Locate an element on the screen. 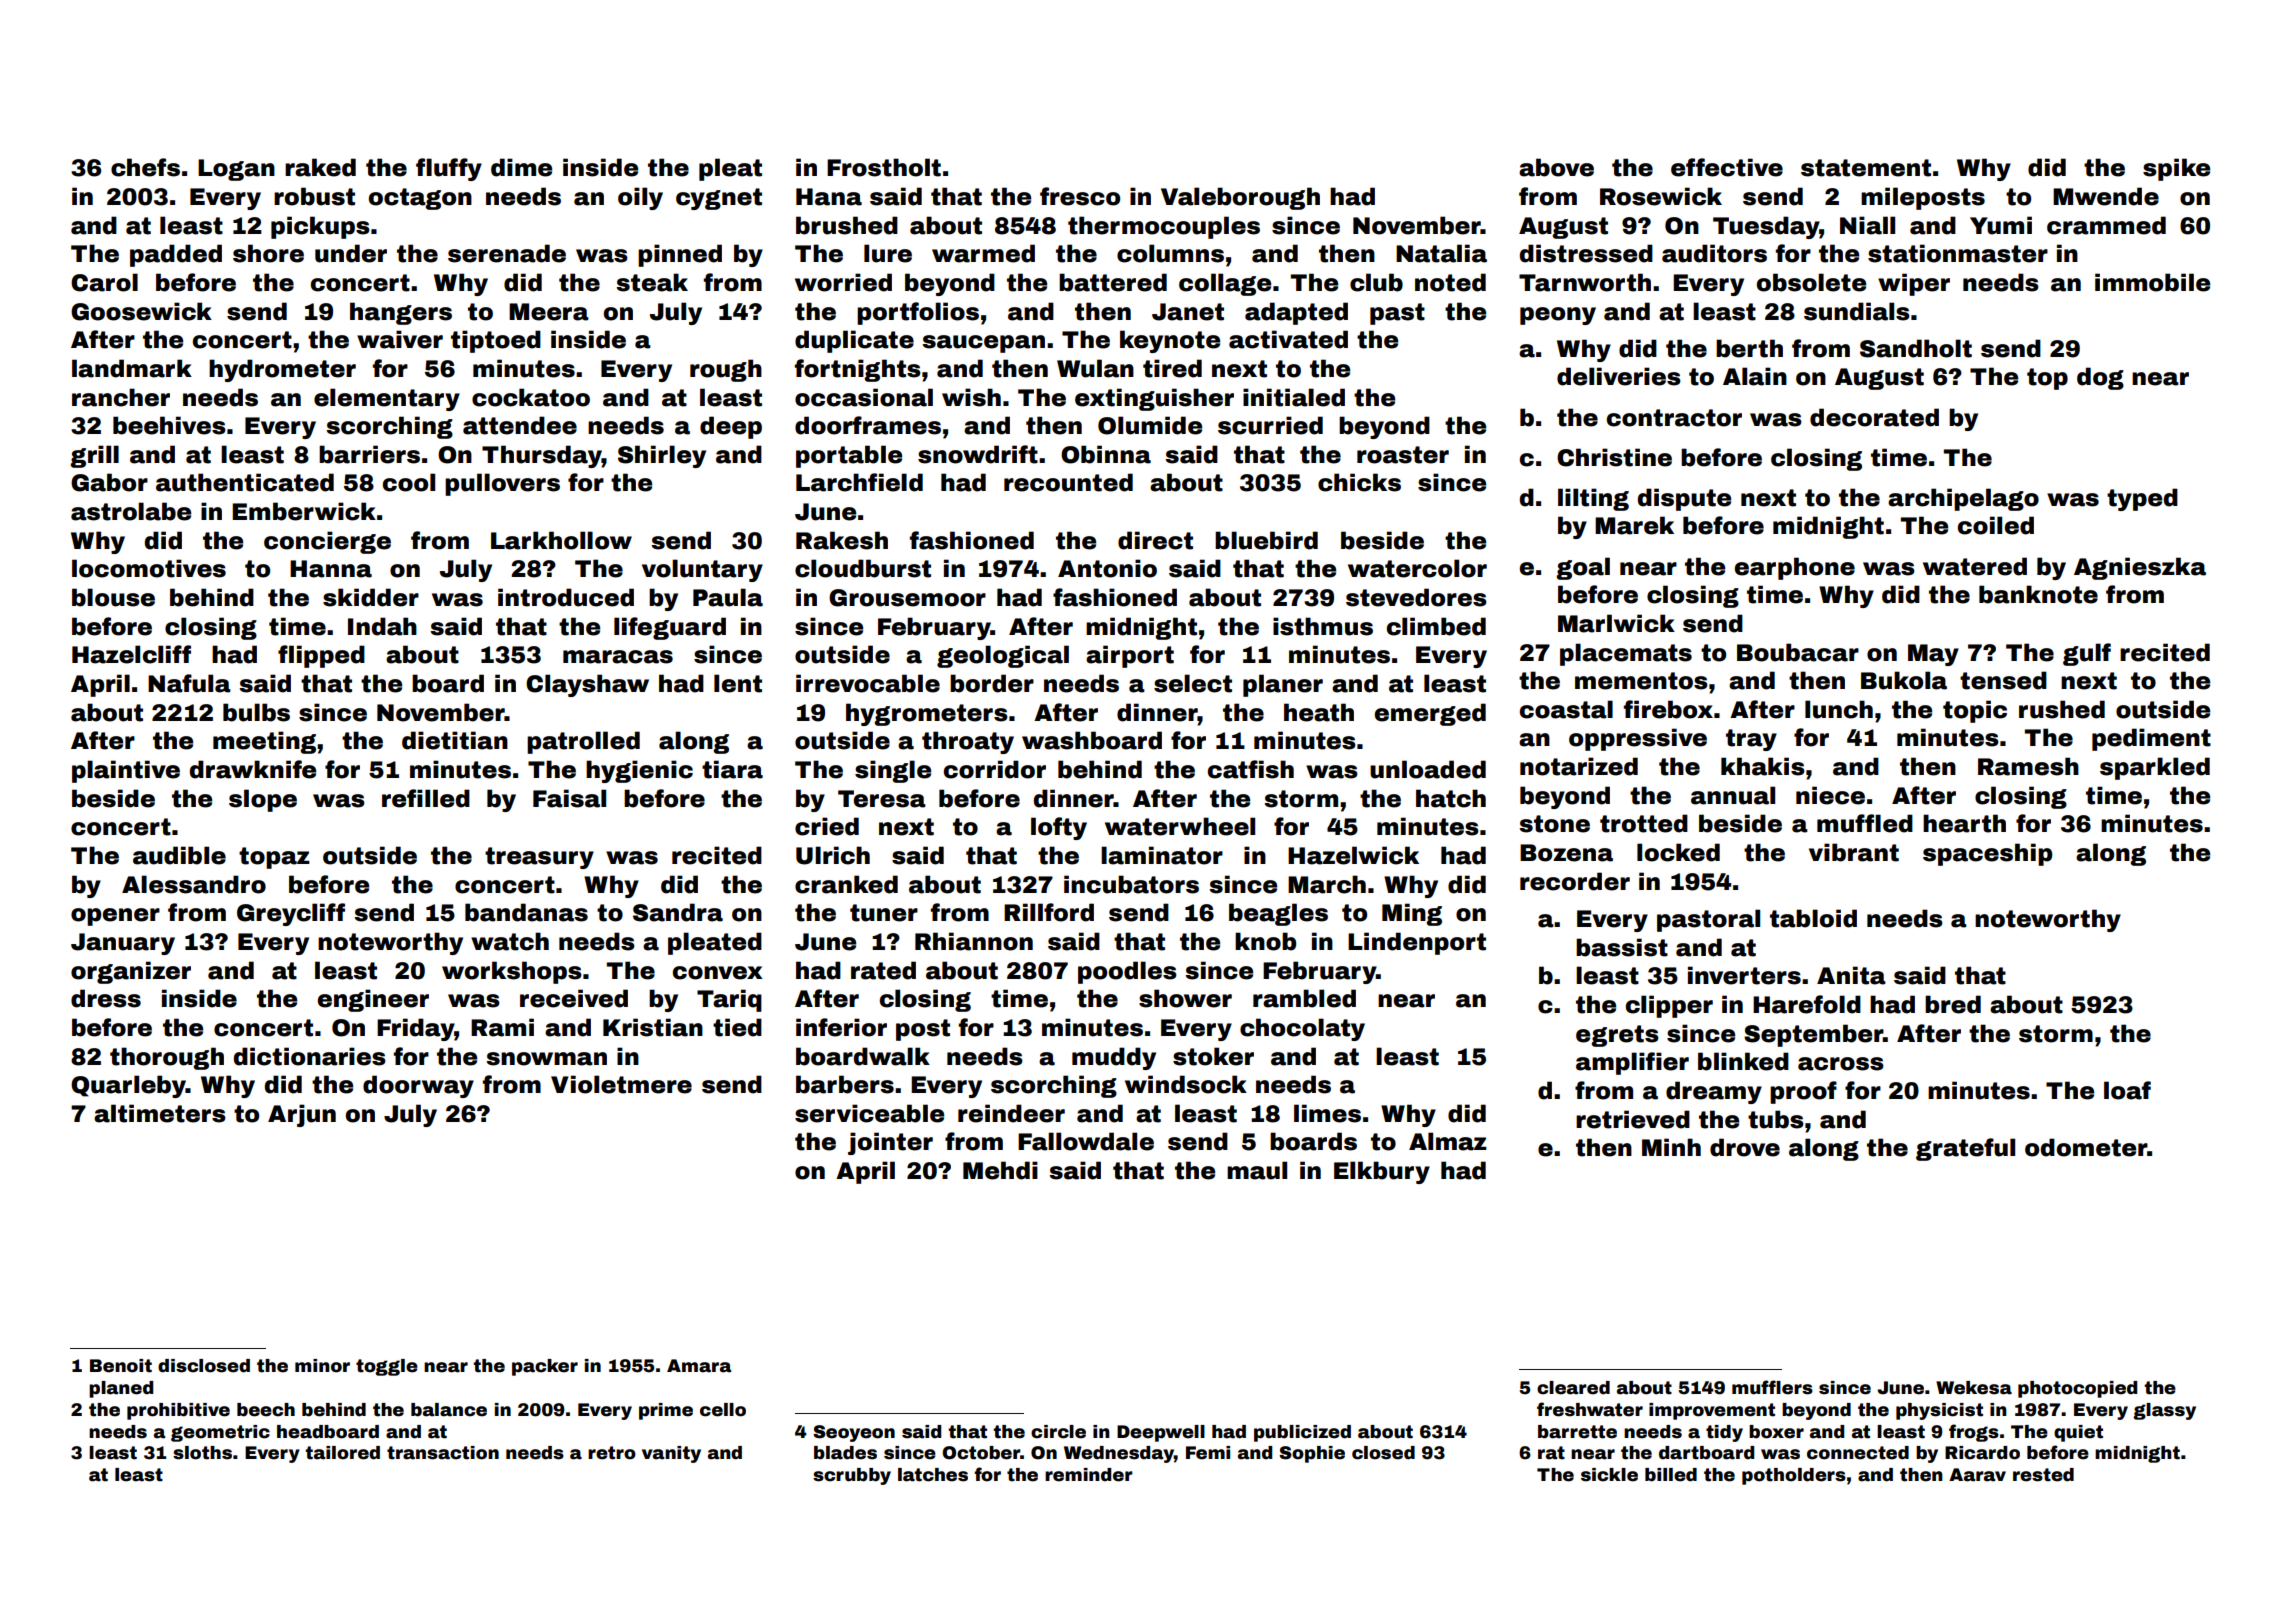 This screenshot has height=1614, width=2282. Quarleby is located at coordinates (128, 1086).
